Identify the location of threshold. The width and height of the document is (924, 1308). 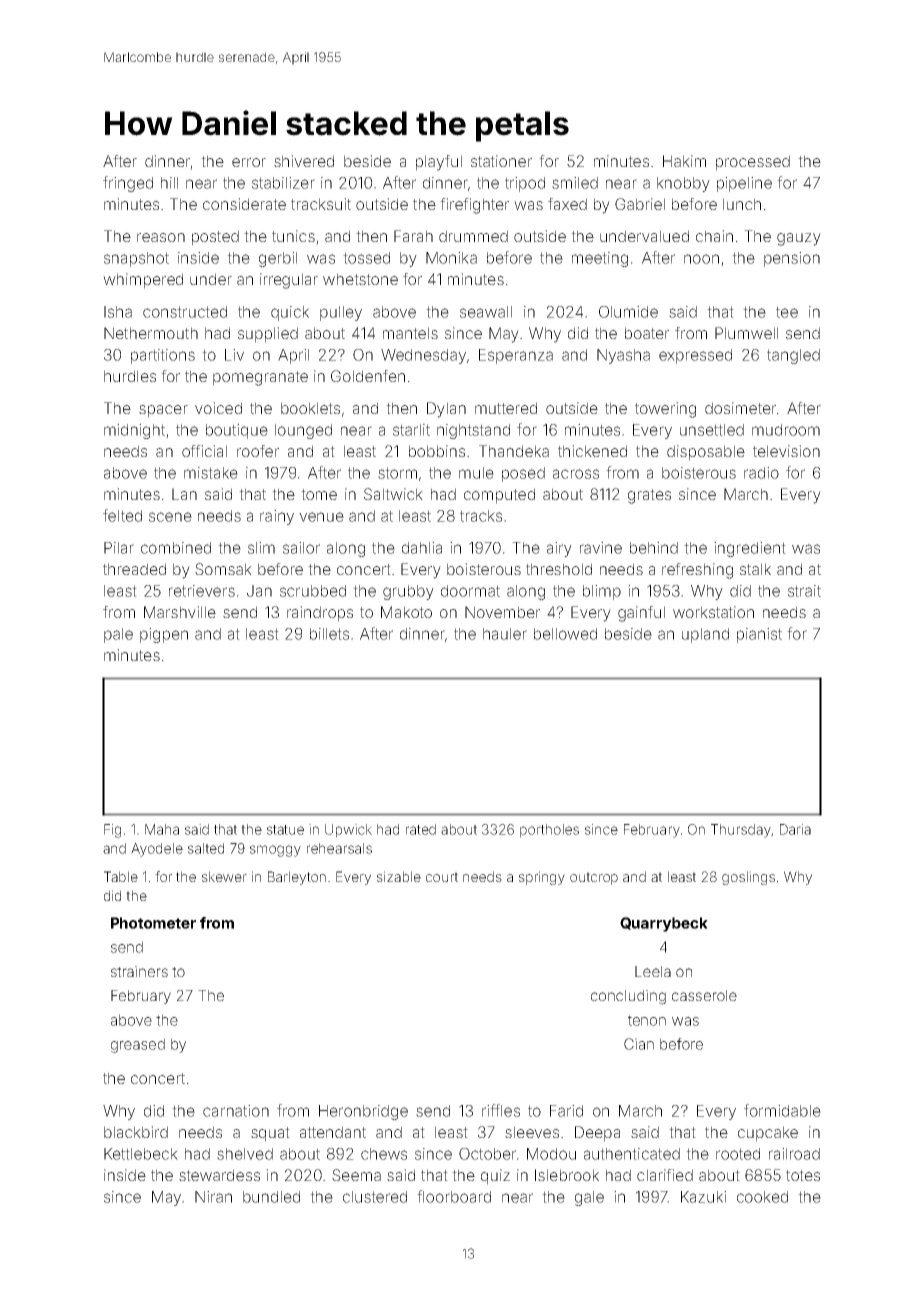
(559, 569).
